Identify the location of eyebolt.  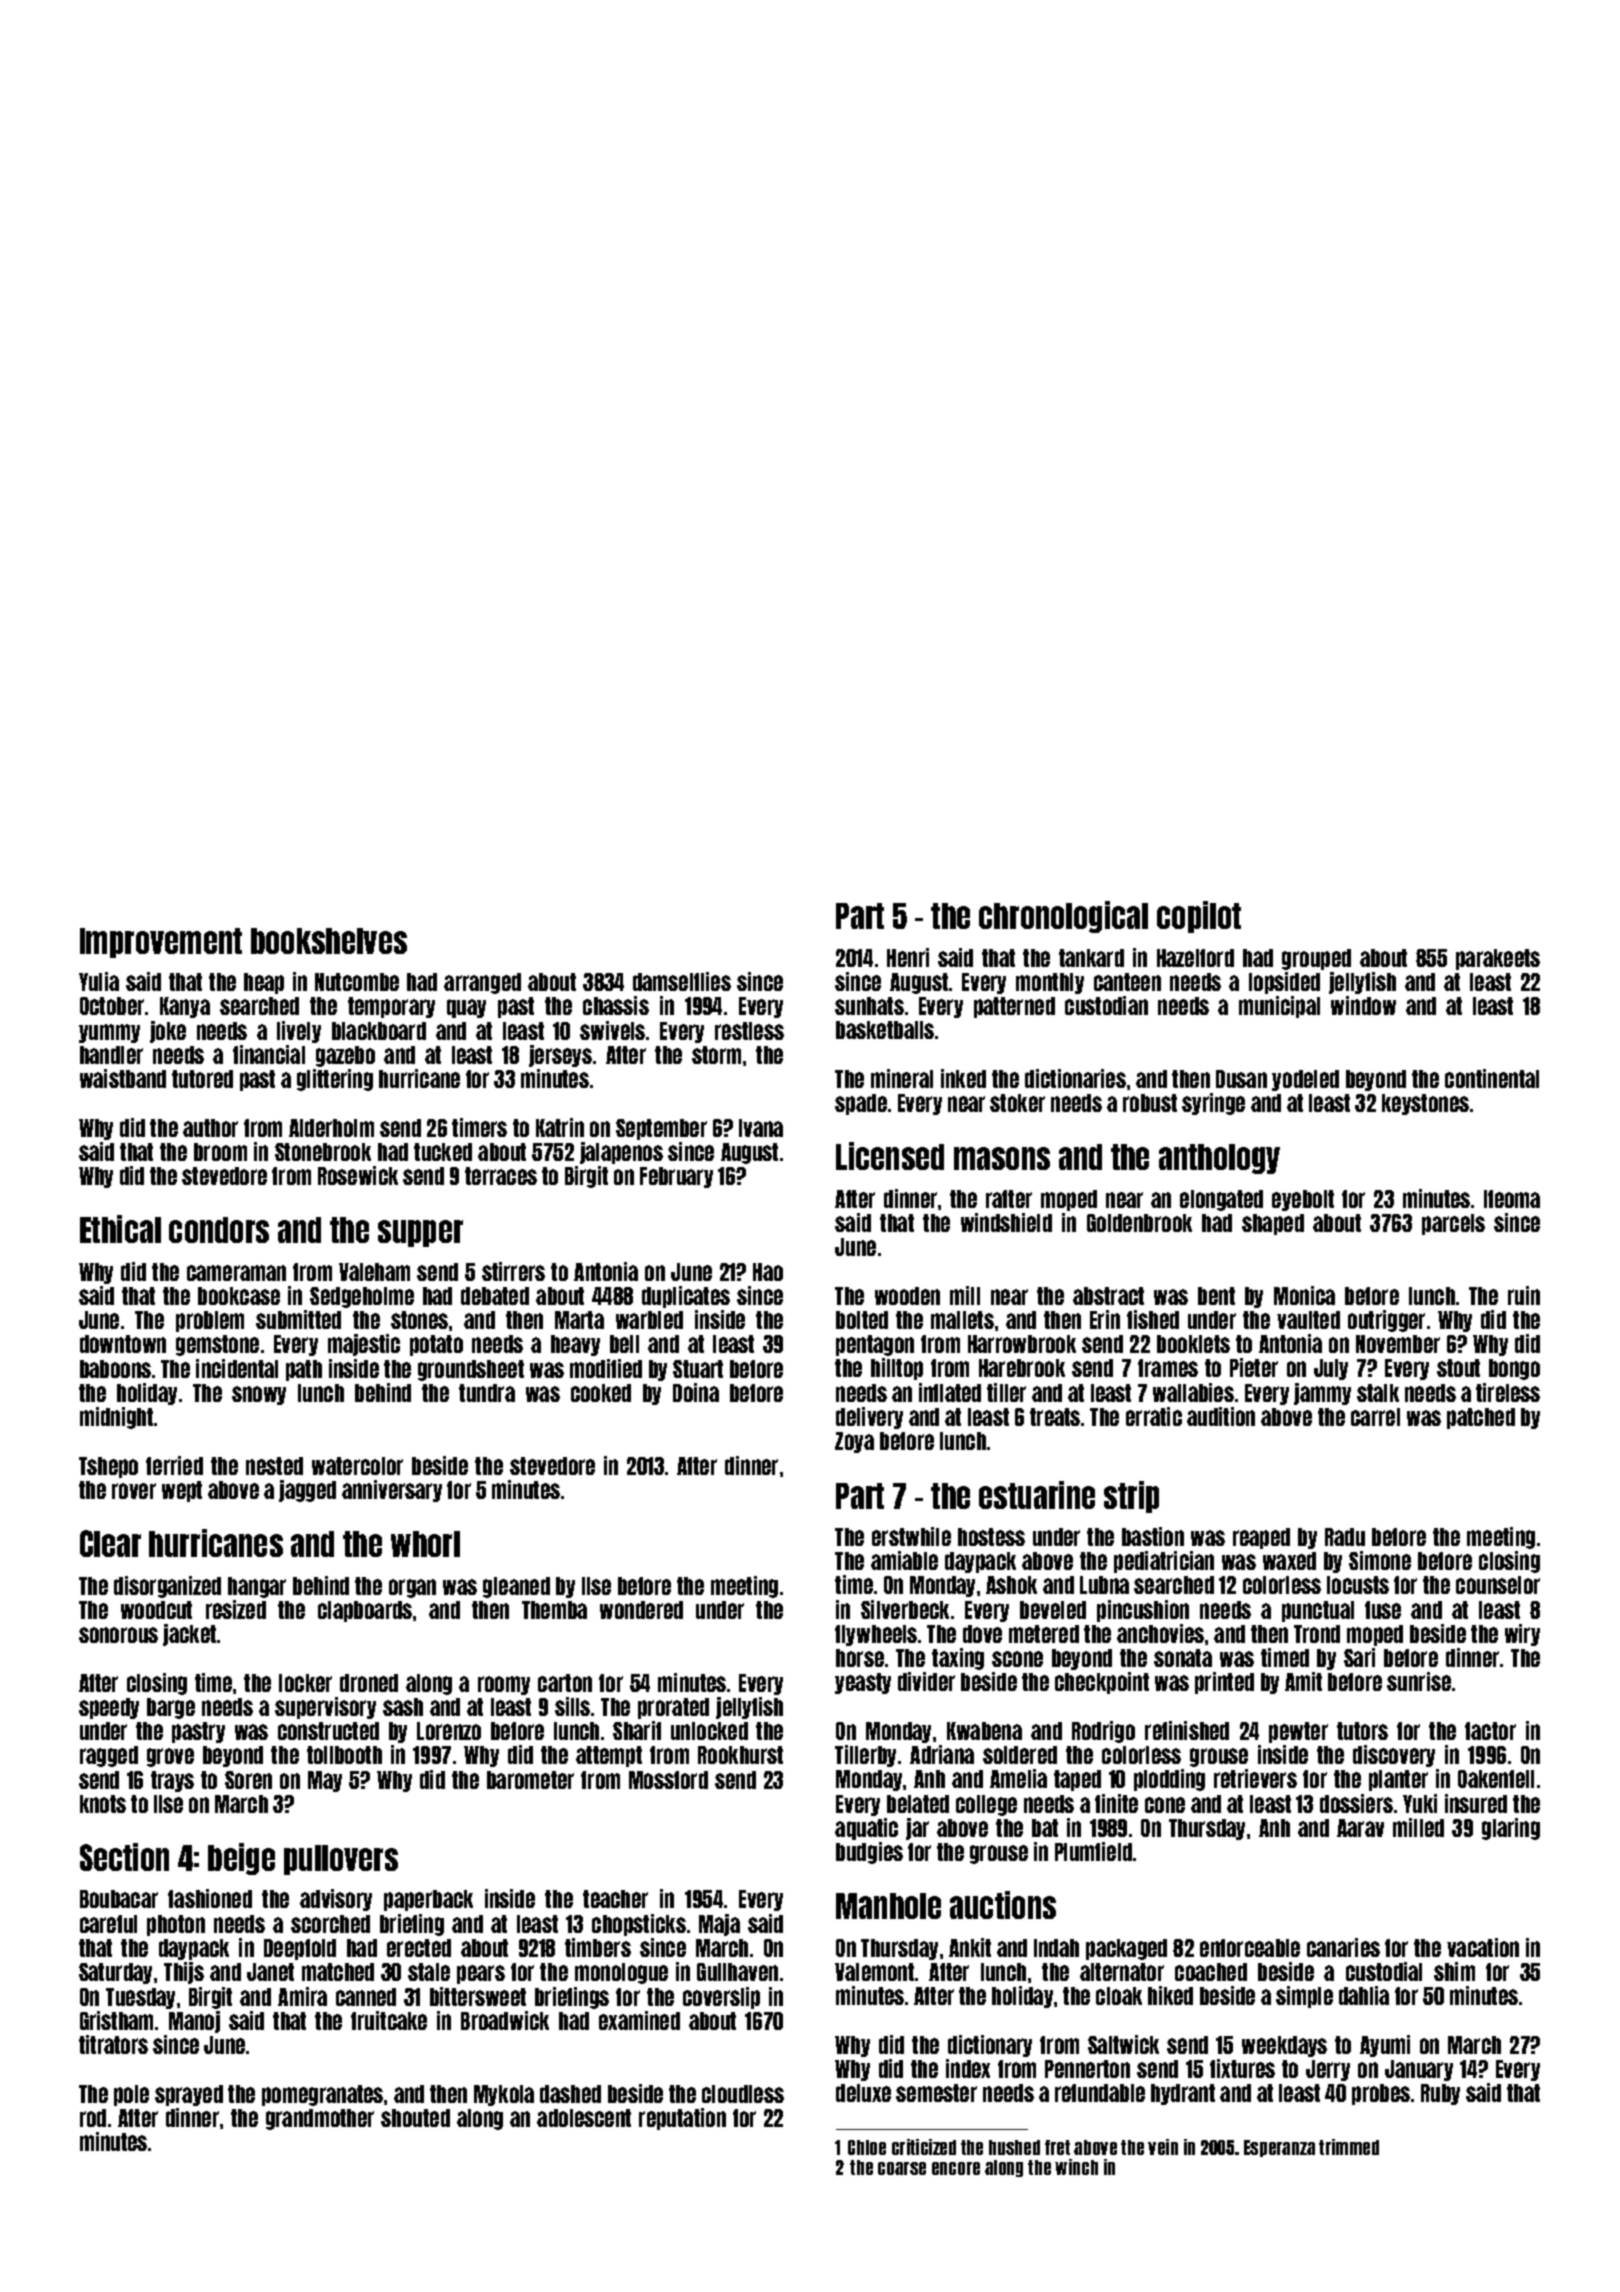
(1303, 1200).
